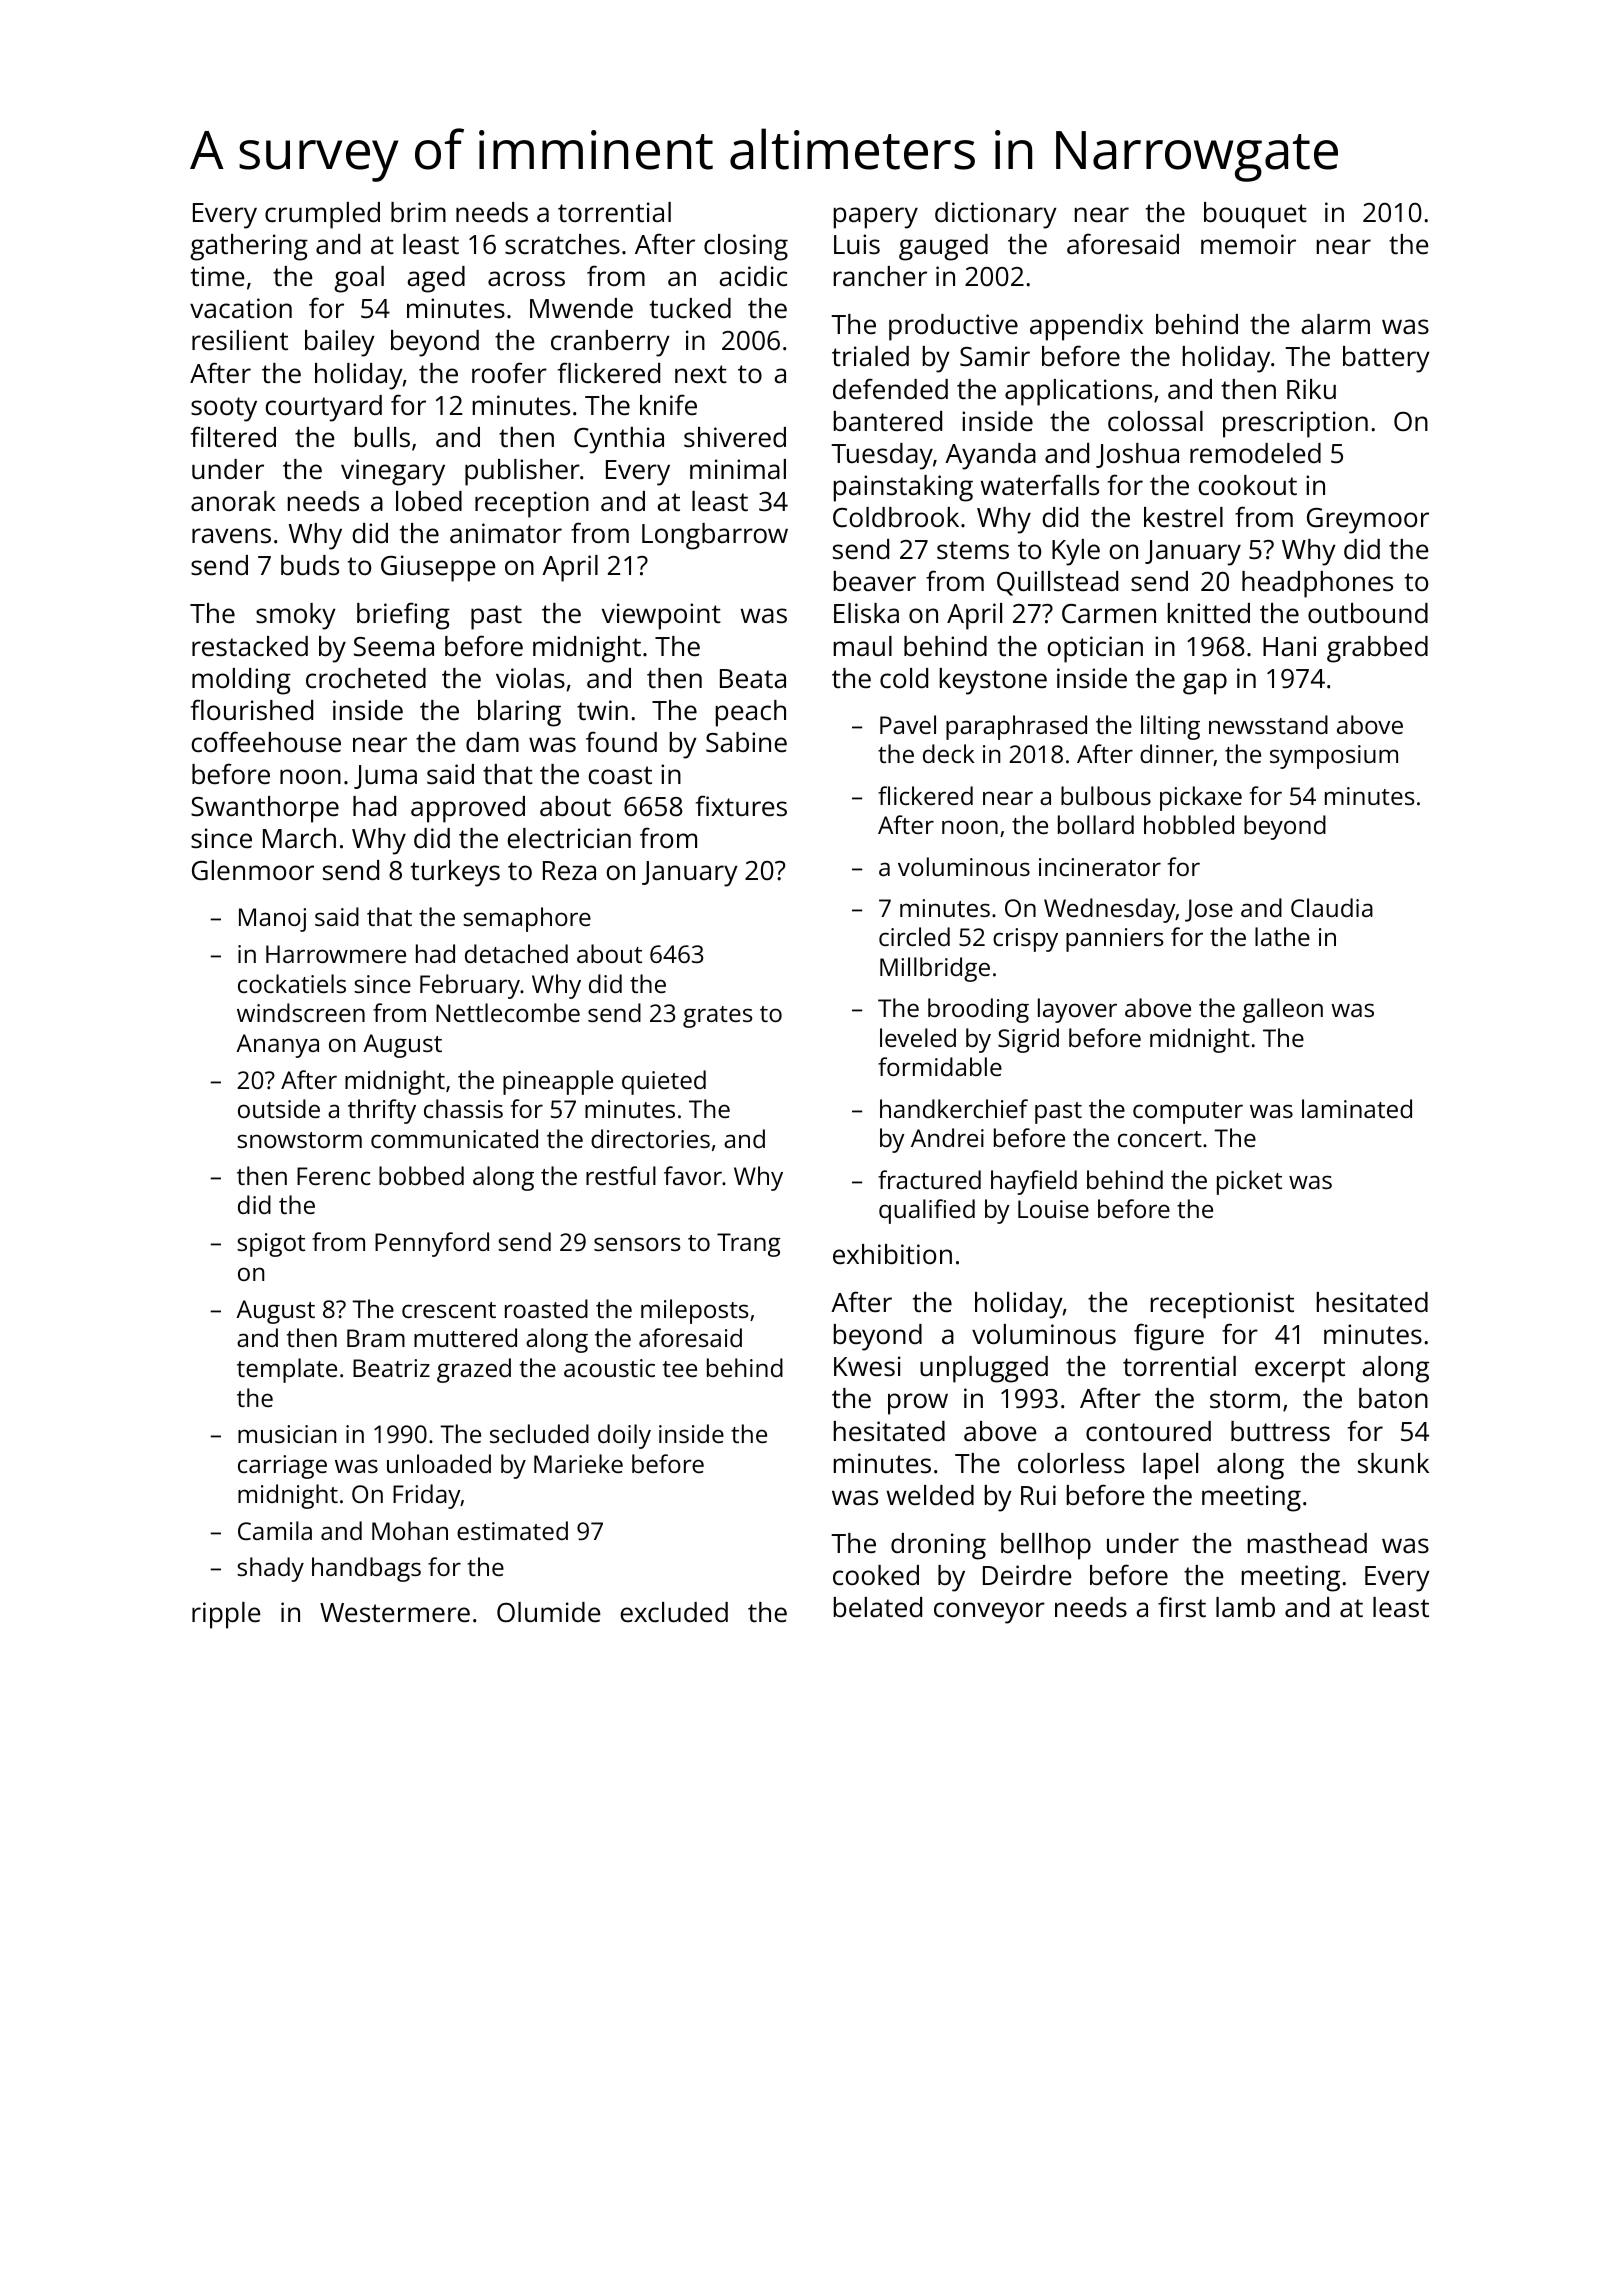 This screenshot has height=2292, width=1620. What do you see at coordinates (1268, 724) in the screenshot?
I see `newsstand` at bounding box center [1268, 724].
